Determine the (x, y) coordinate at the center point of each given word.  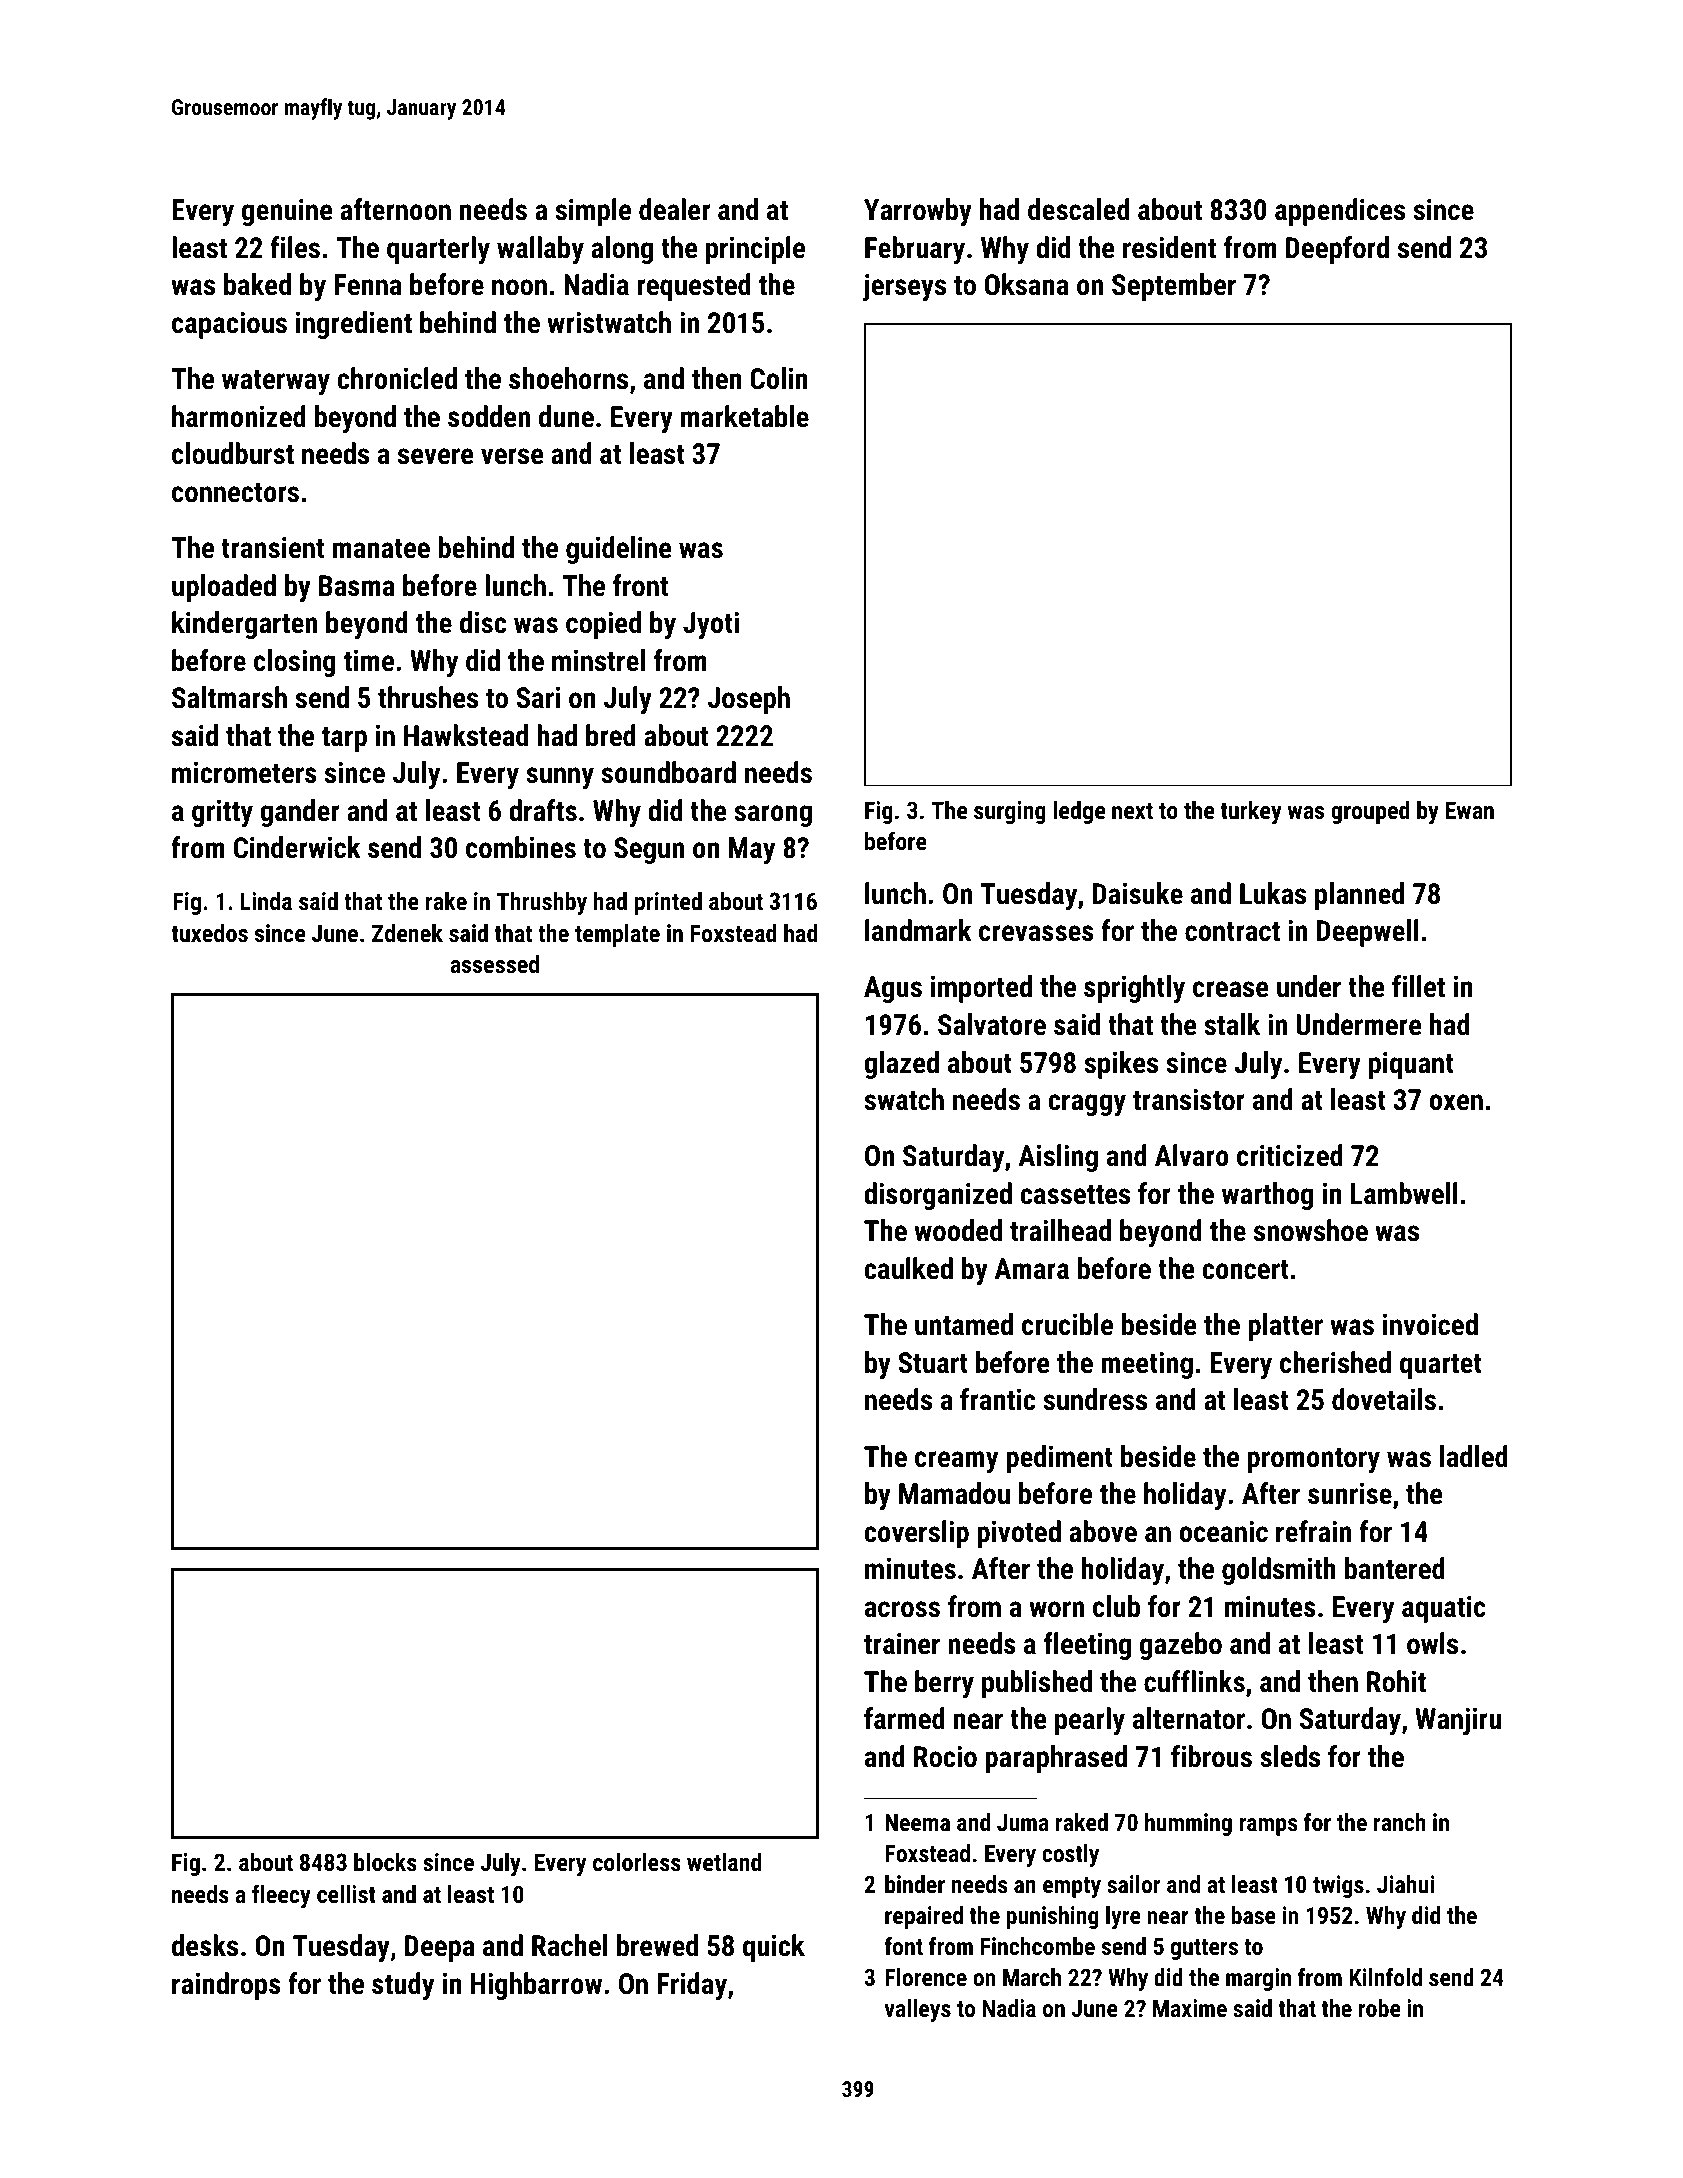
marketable (745, 416)
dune (566, 416)
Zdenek (407, 933)
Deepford (1337, 250)
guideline (619, 550)
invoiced (1430, 1324)
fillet (1418, 986)
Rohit (1396, 1681)
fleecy (281, 1896)
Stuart (933, 1363)
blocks (385, 1862)
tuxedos (210, 933)
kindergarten (244, 625)
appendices (1340, 212)
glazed (901, 1065)
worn (1056, 1609)
